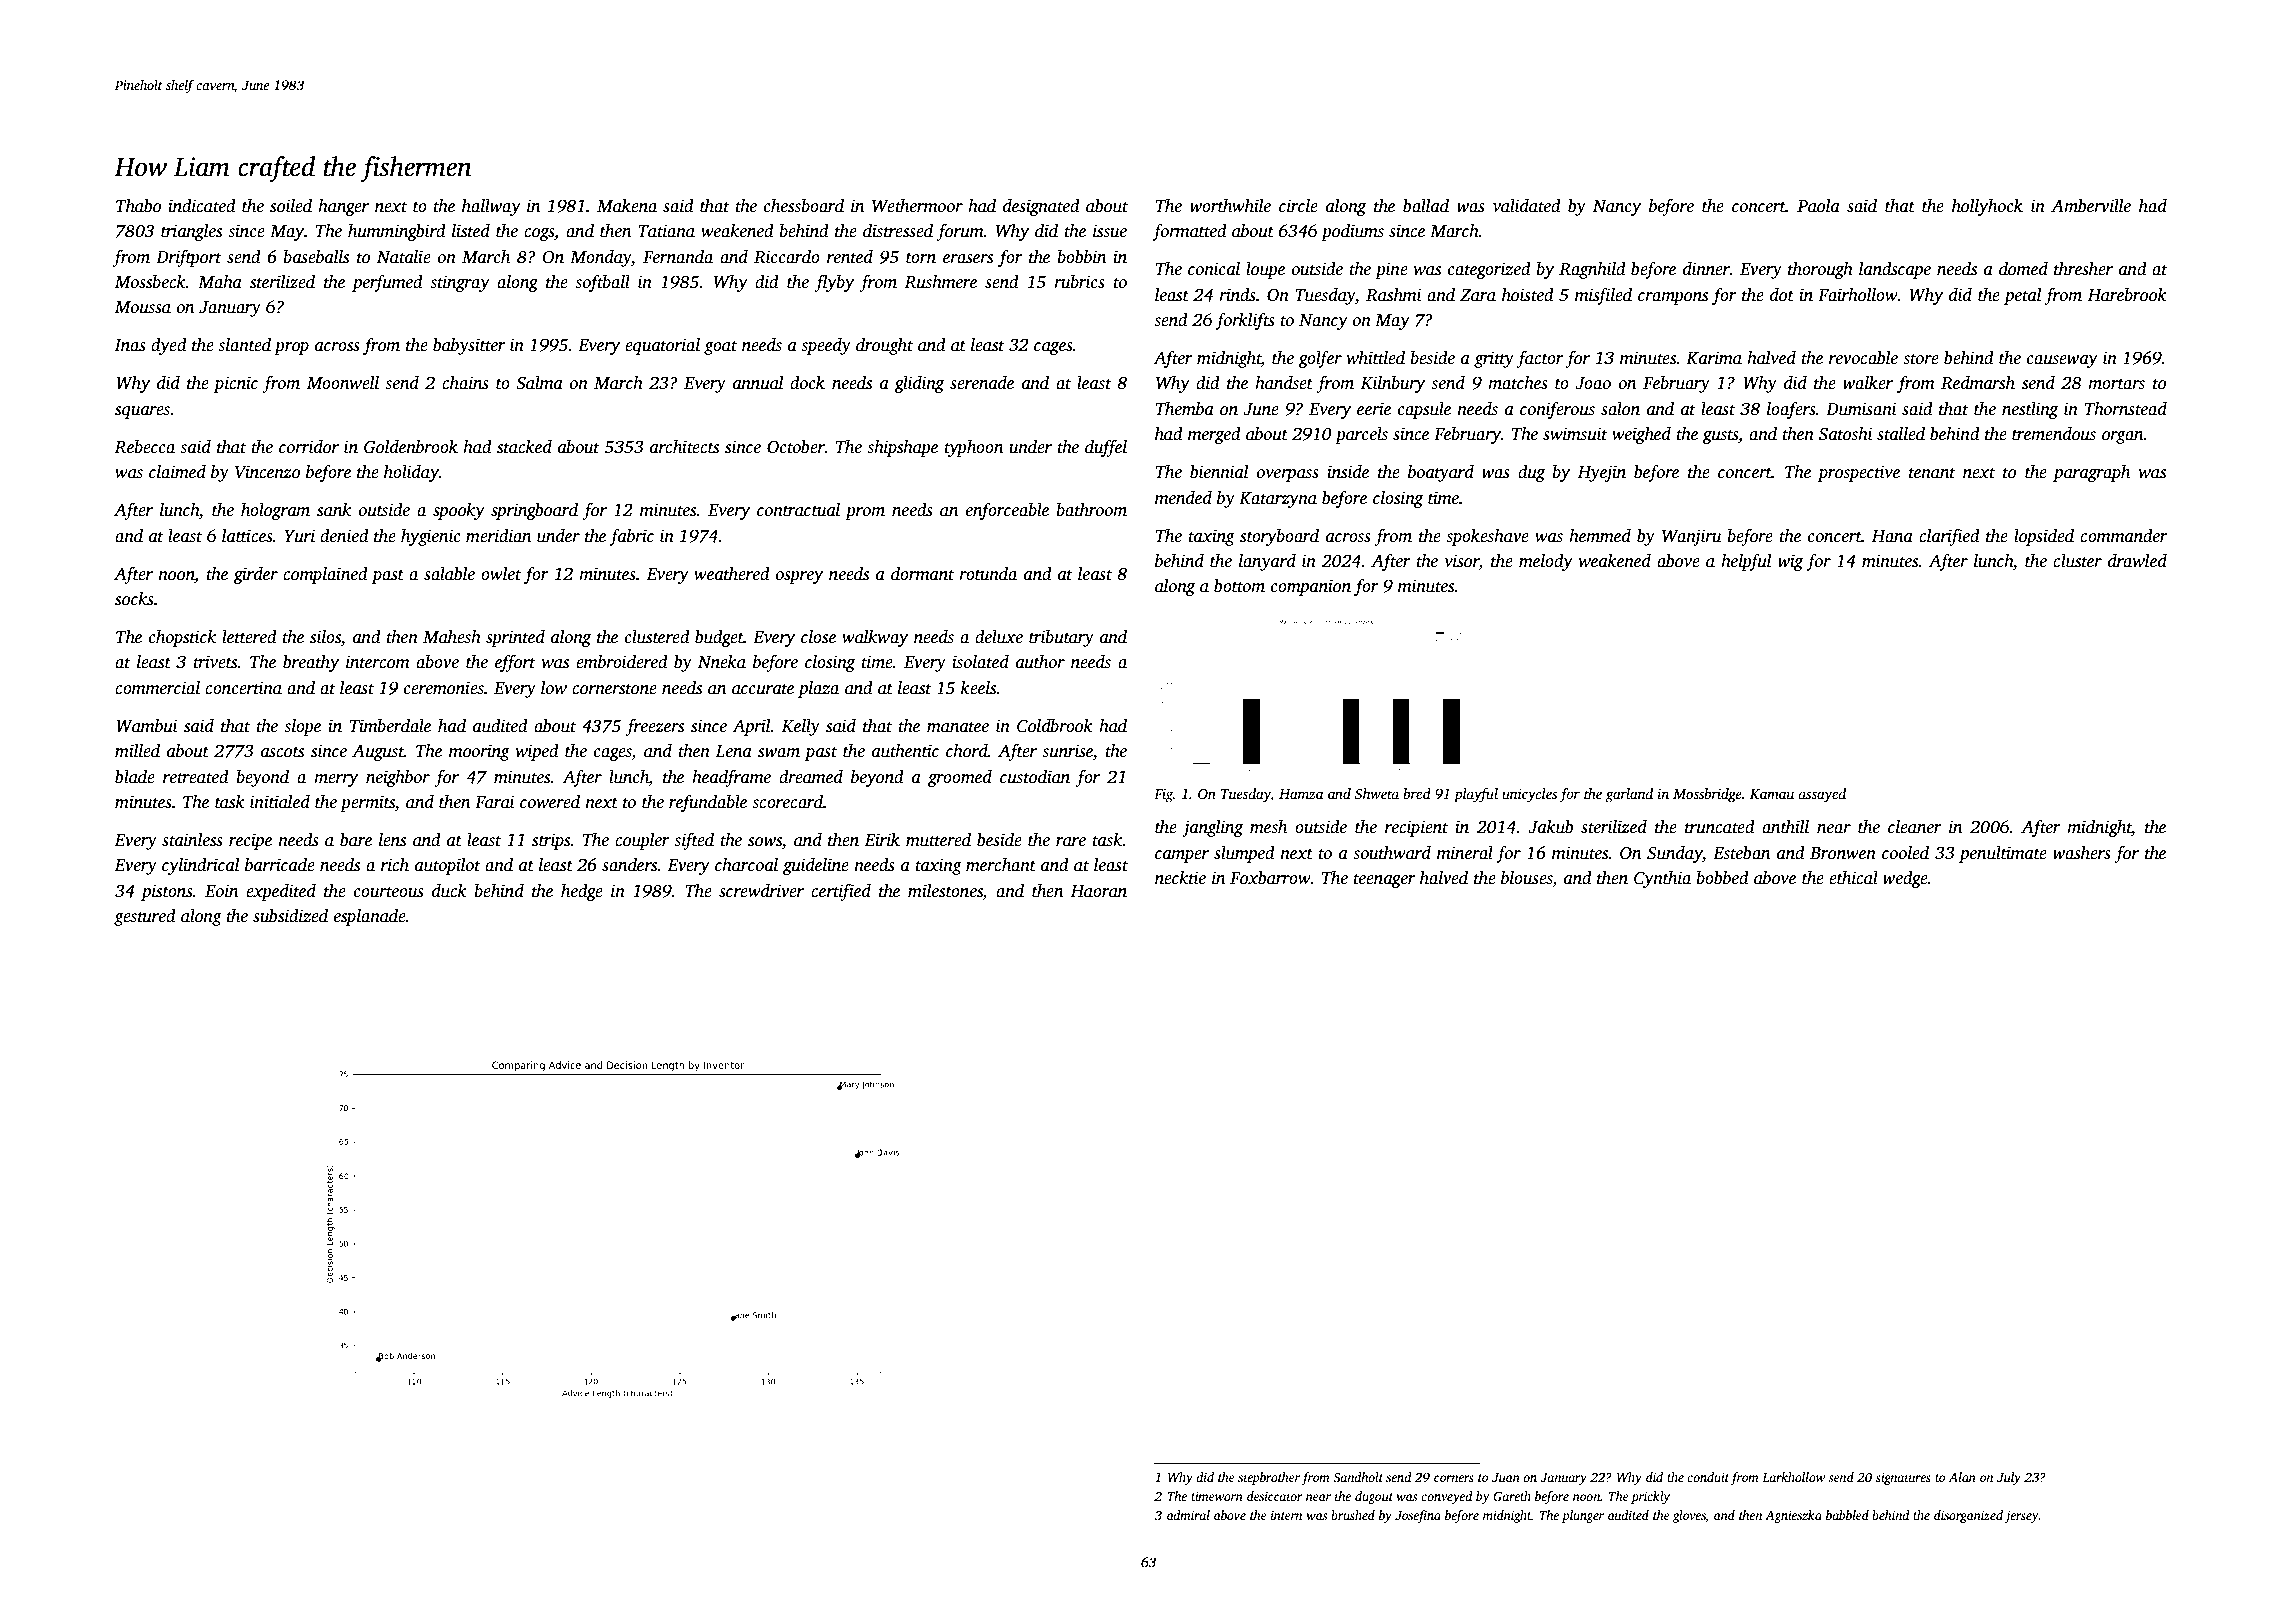 This screenshot has width=2282, height=1614. What do you see at coordinates (145, 917) in the screenshot?
I see `gestured` at bounding box center [145, 917].
